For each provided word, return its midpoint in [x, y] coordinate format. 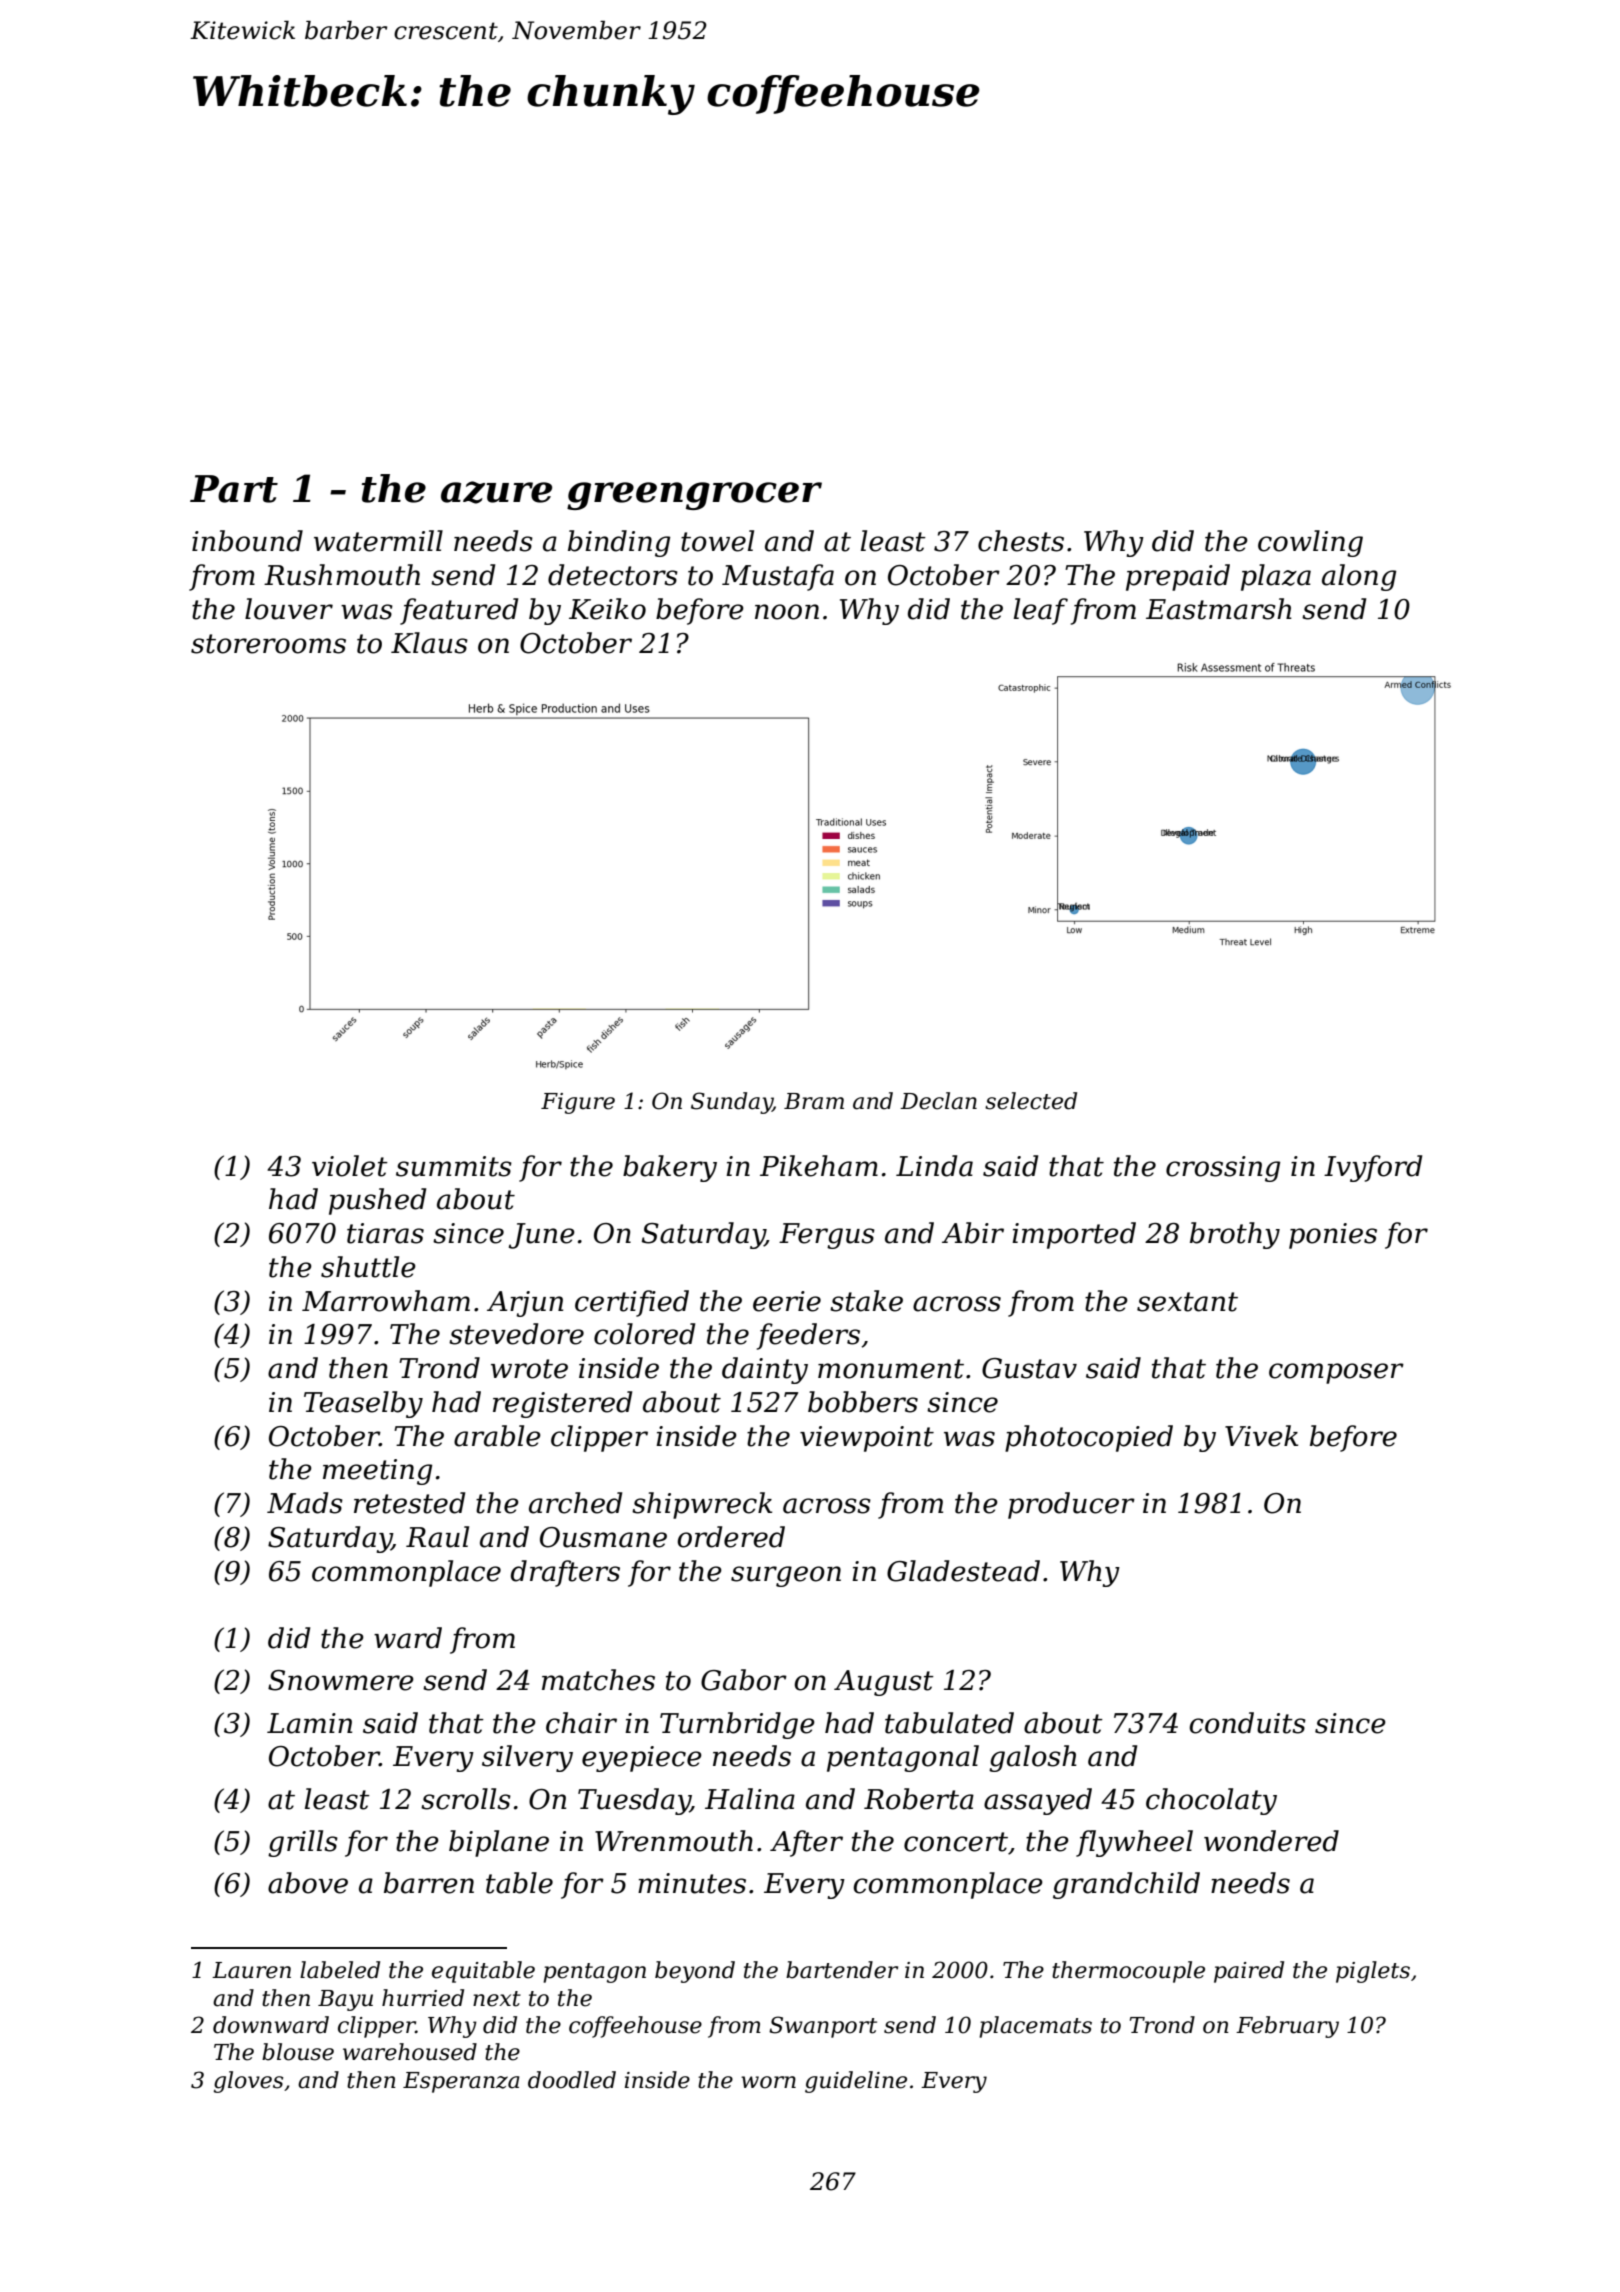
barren [429, 1883]
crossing [1223, 1169]
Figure [578, 1103]
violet [350, 1166]
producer [1071, 1505]
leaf [1041, 611]
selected [1031, 1101]
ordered [731, 1537]
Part [234, 489]
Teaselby [363, 1404]
